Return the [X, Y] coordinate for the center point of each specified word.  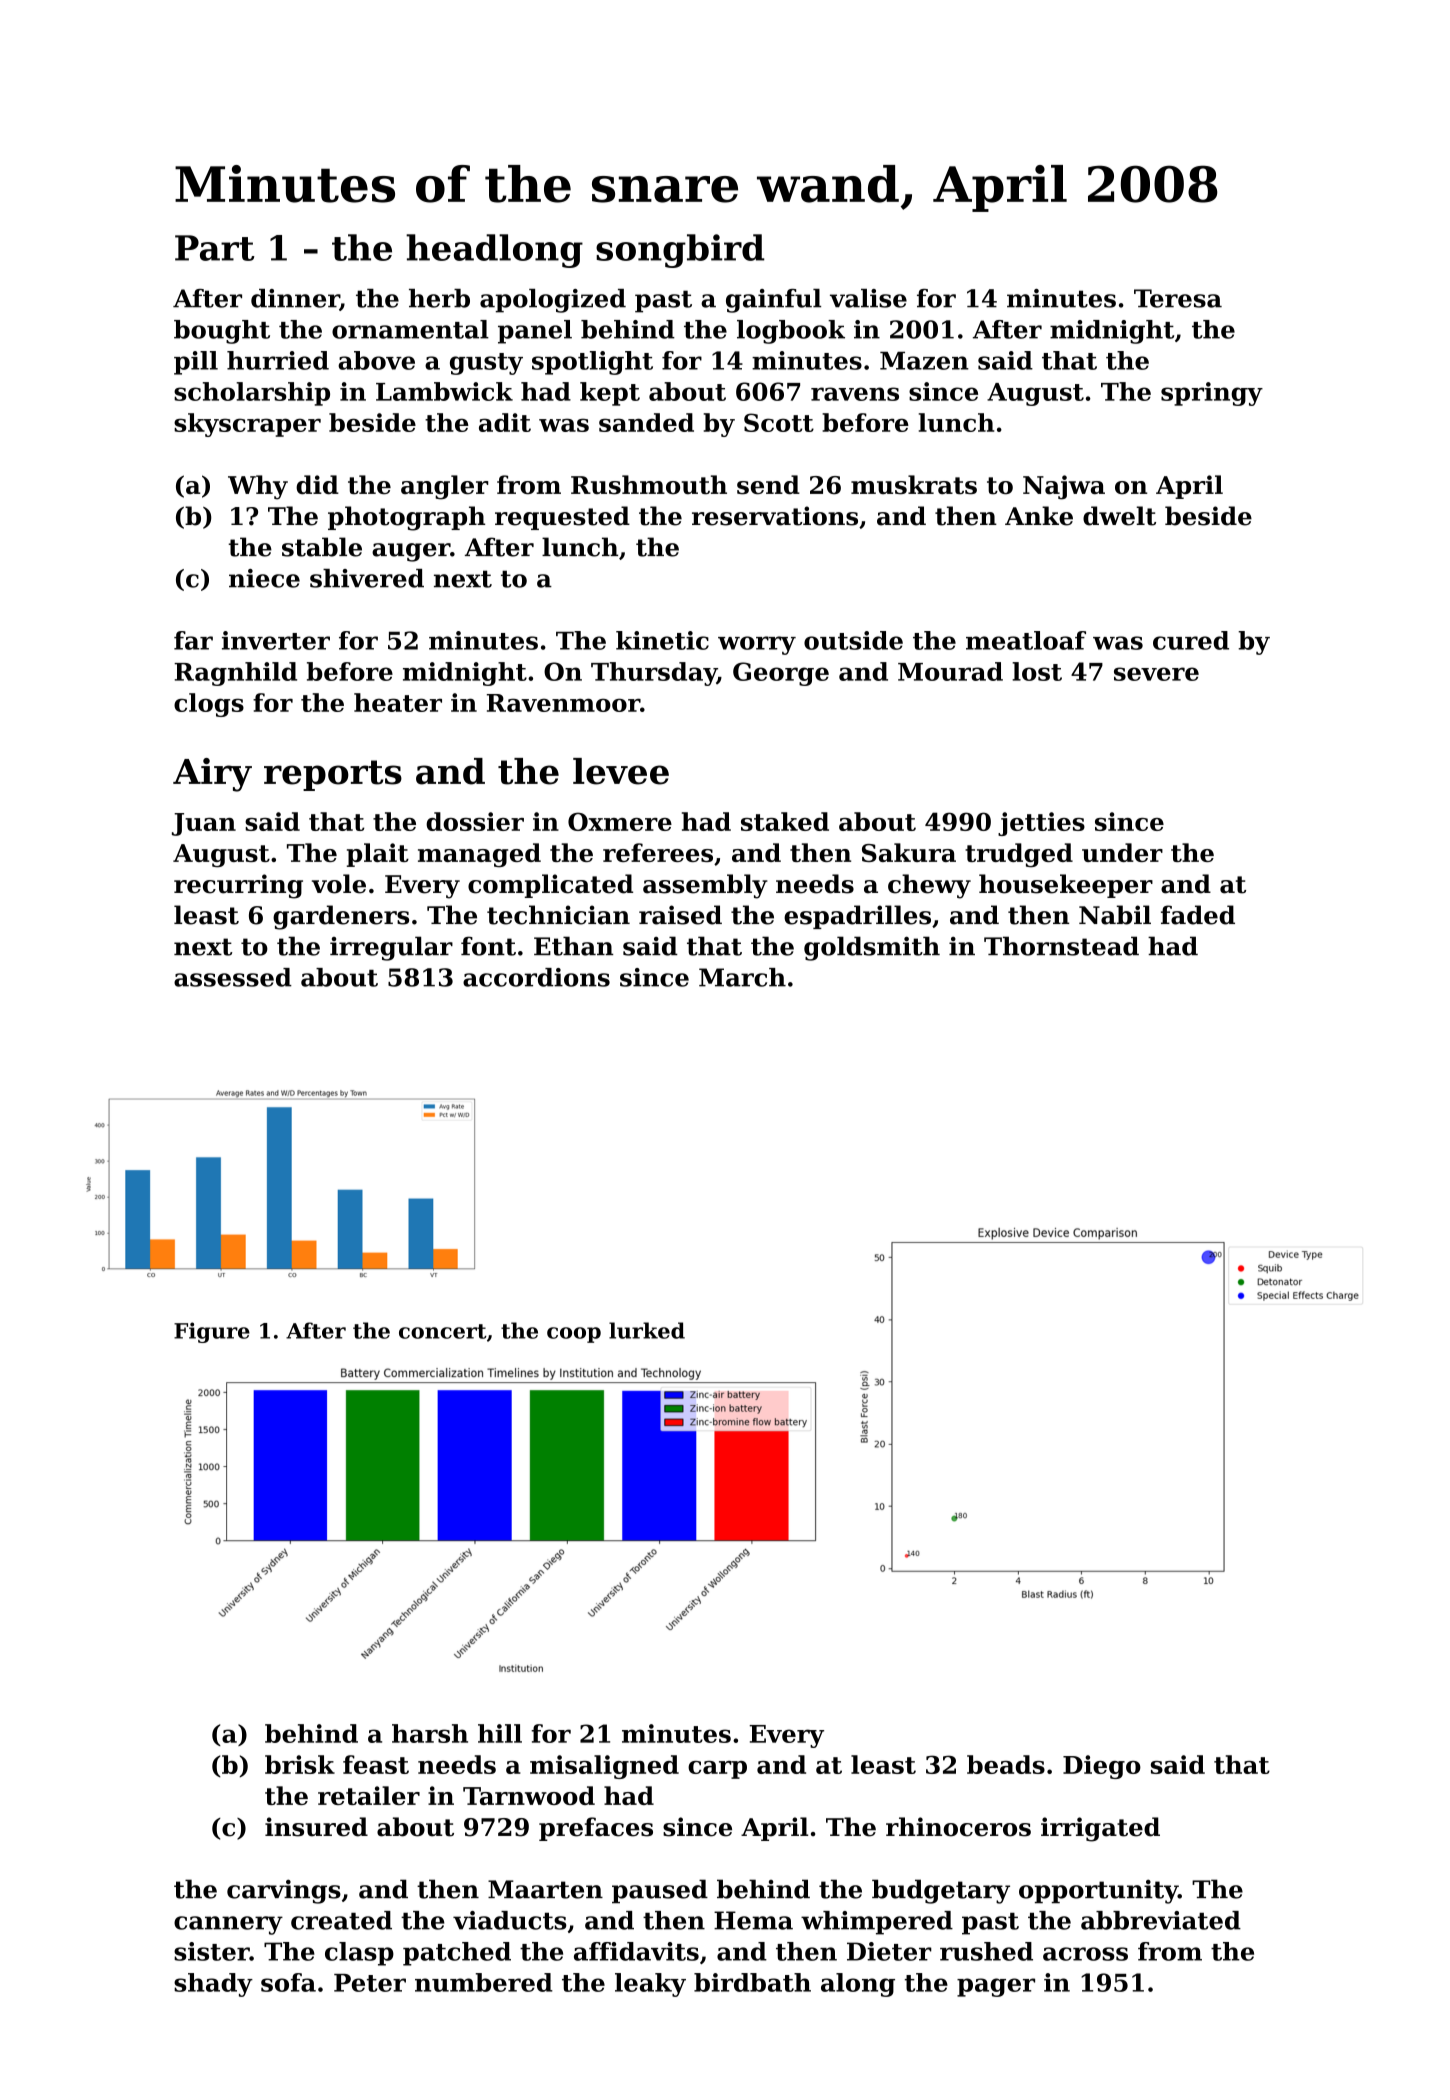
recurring [238, 886]
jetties [1041, 824]
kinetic [662, 640]
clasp [359, 1954]
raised [680, 915]
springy [1212, 394]
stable [322, 547]
